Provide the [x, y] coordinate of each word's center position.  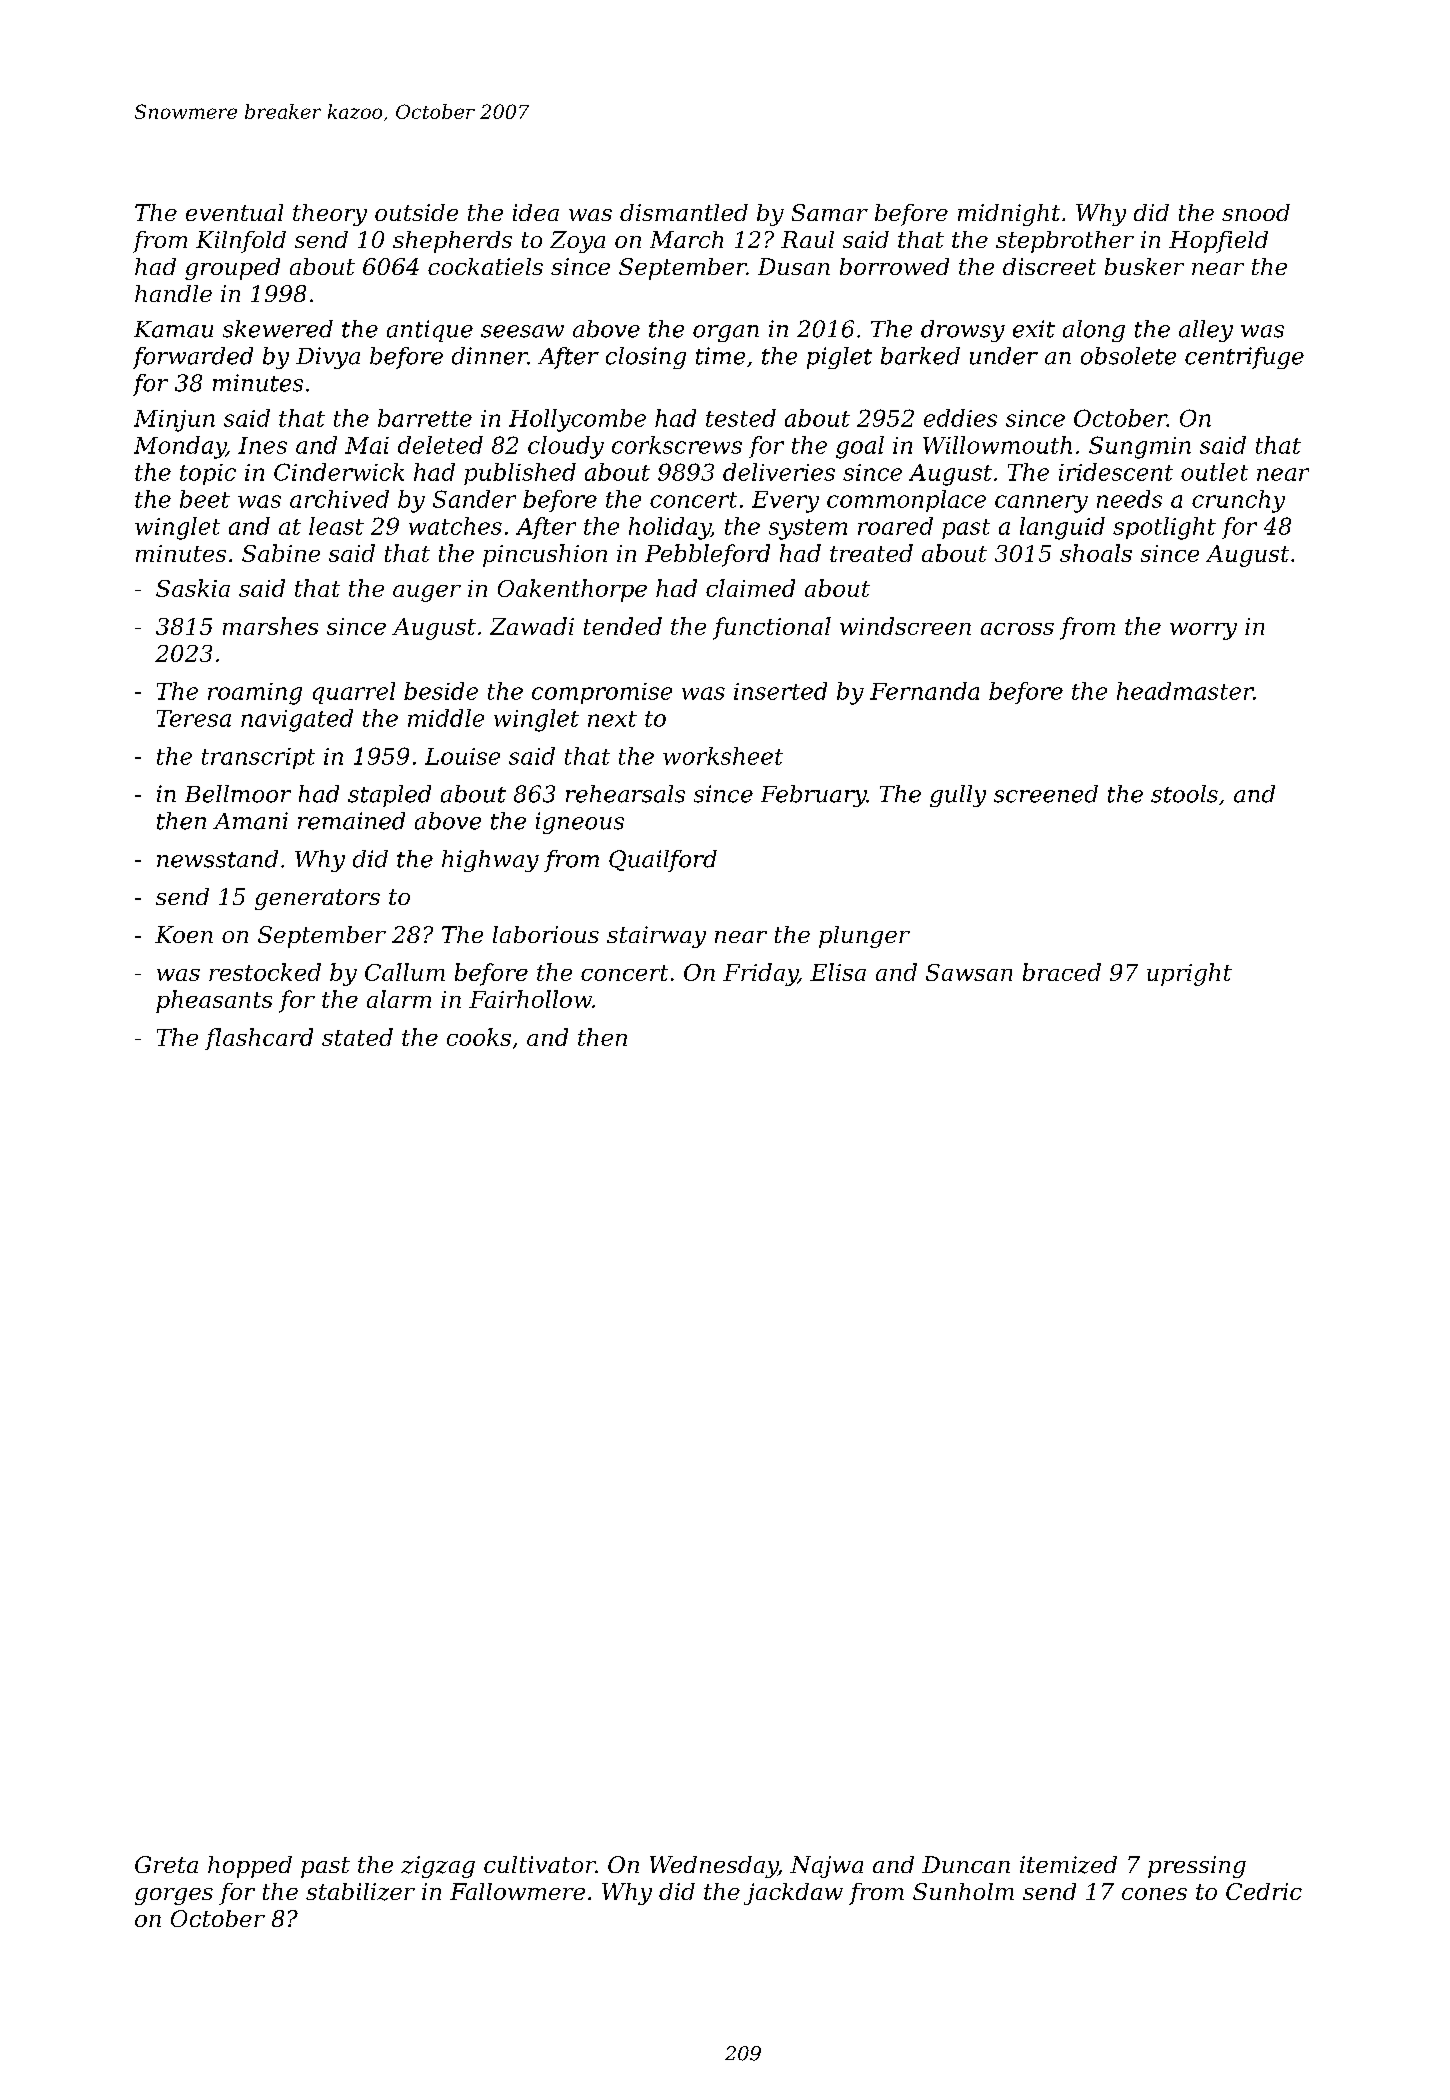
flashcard [259, 1039]
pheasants [214, 1001]
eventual [234, 212]
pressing [1197, 1867]
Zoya [577, 242]
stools [1184, 794]
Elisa [838, 972]
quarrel [354, 693]
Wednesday [714, 1867]
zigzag [438, 1867]
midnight [1009, 215]
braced [1062, 972]
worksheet [723, 756]
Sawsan [969, 972]
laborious [546, 934]
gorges [174, 1896]
